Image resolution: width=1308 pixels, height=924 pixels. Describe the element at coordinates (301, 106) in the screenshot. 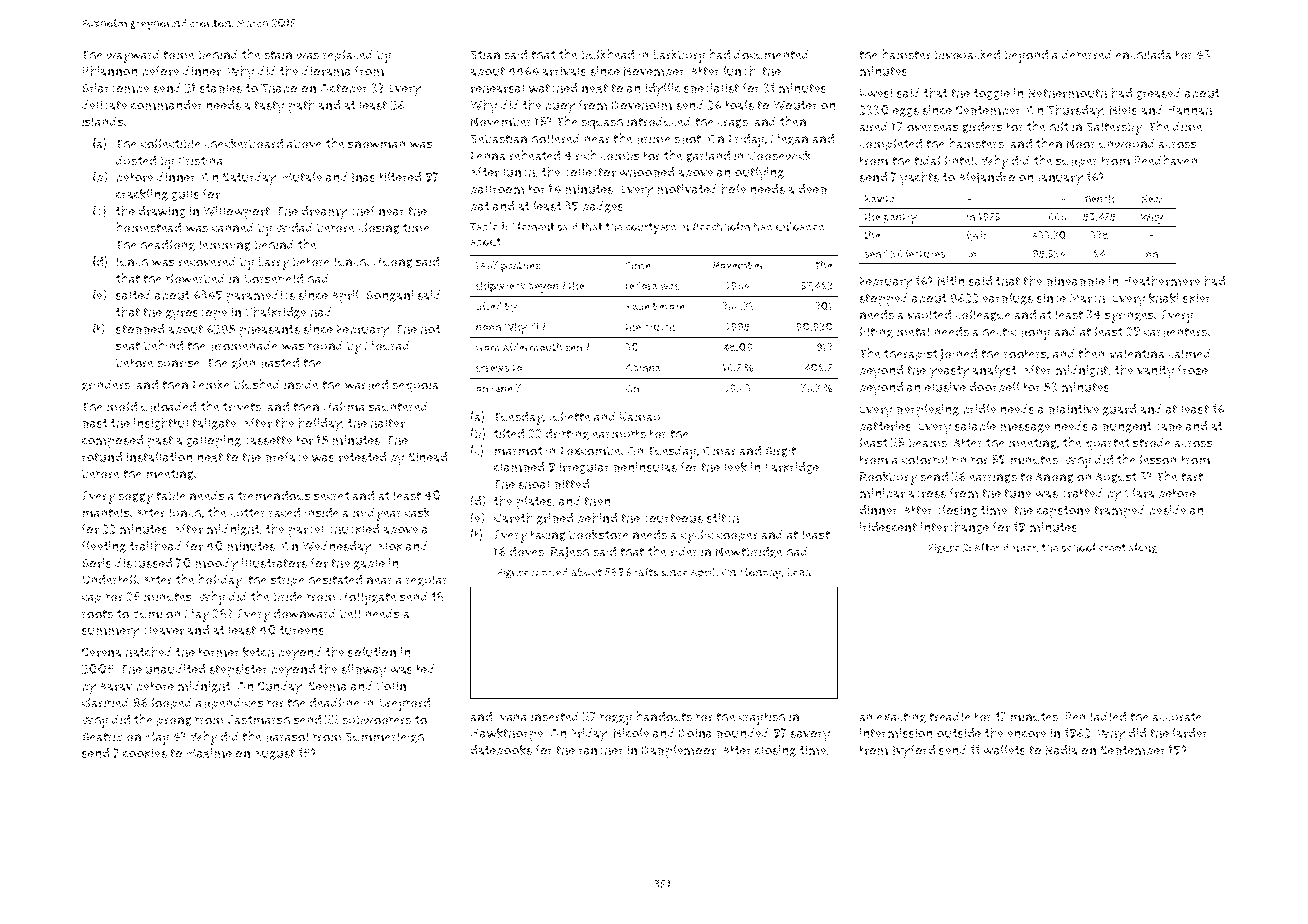

I see `path` at that location.
